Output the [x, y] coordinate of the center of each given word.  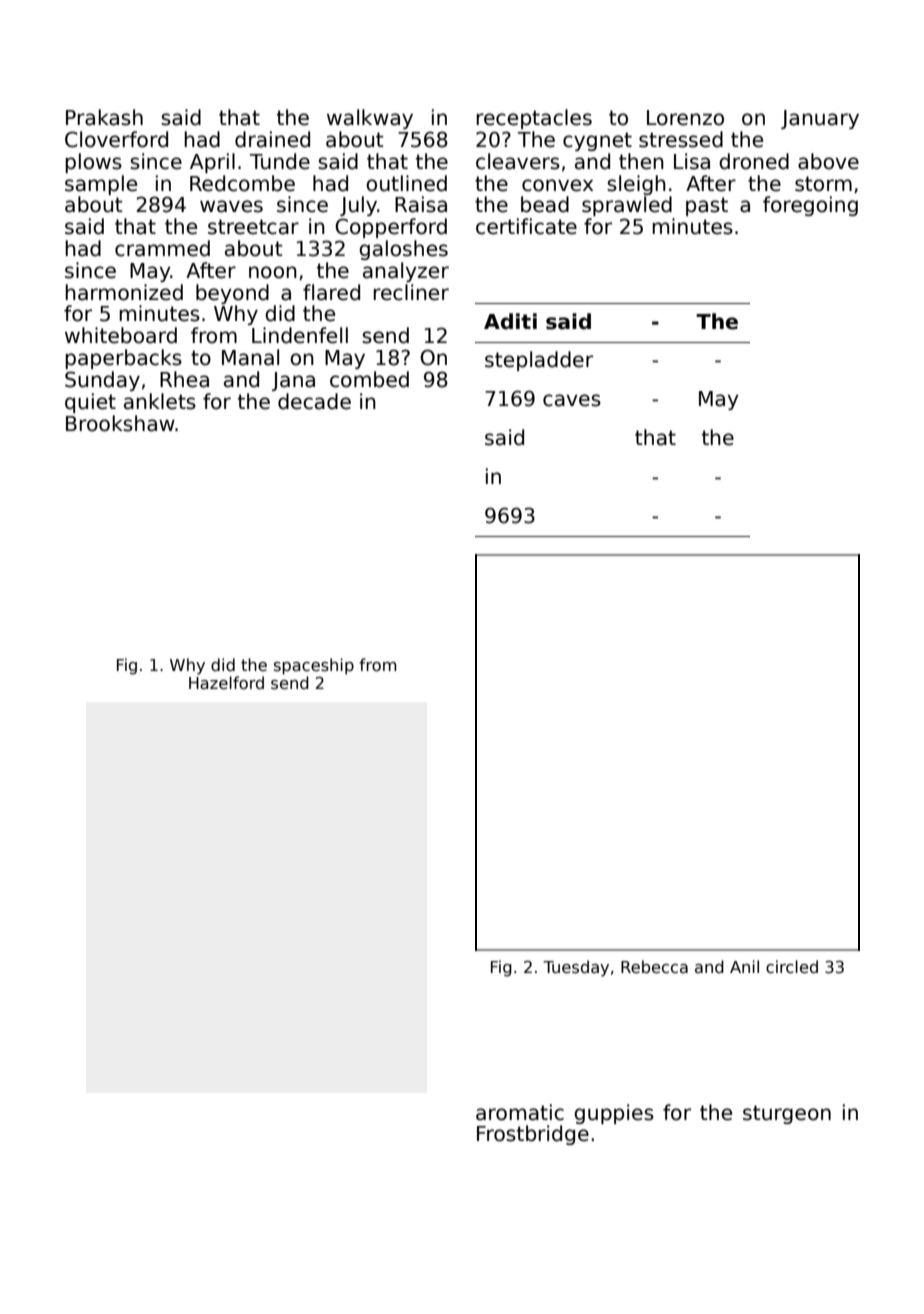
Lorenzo [685, 118]
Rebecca [654, 967]
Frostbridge [533, 1135]
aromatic [520, 1112]
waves [231, 206]
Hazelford [226, 682]
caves [572, 400]
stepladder [539, 361]
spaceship [314, 666]
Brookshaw [120, 423]
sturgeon [787, 1114]
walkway [370, 119]
